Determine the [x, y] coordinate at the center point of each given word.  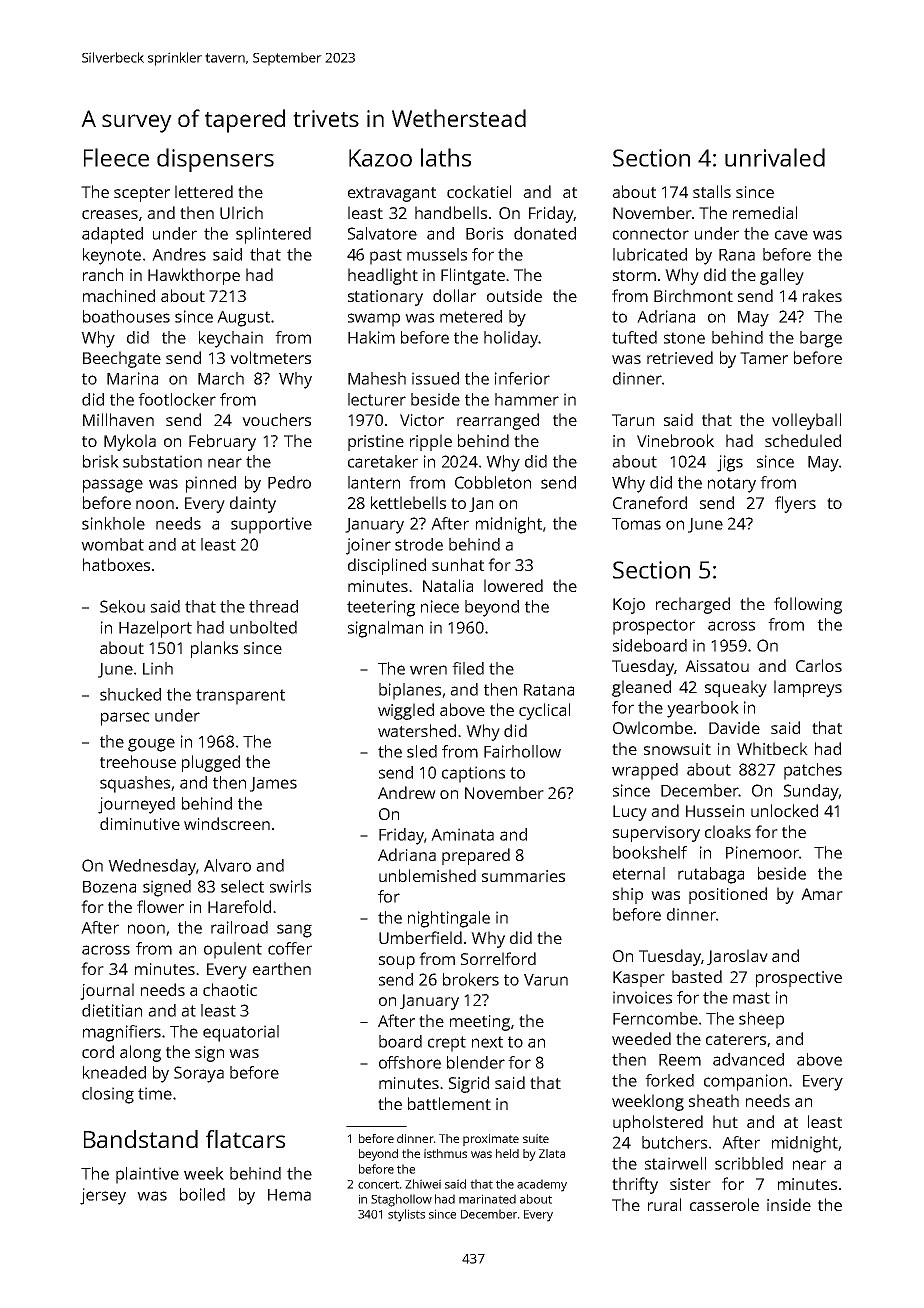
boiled [202, 1194]
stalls [712, 191]
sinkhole [113, 523]
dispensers [215, 160]
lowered [513, 585]
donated [545, 233]
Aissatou [717, 666]
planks [214, 649]
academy [542, 1185]
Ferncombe [655, 1018]
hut [725, 1121]
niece [440, 606]
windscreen [227, 823]
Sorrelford [498, 958]
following [808, 605]
